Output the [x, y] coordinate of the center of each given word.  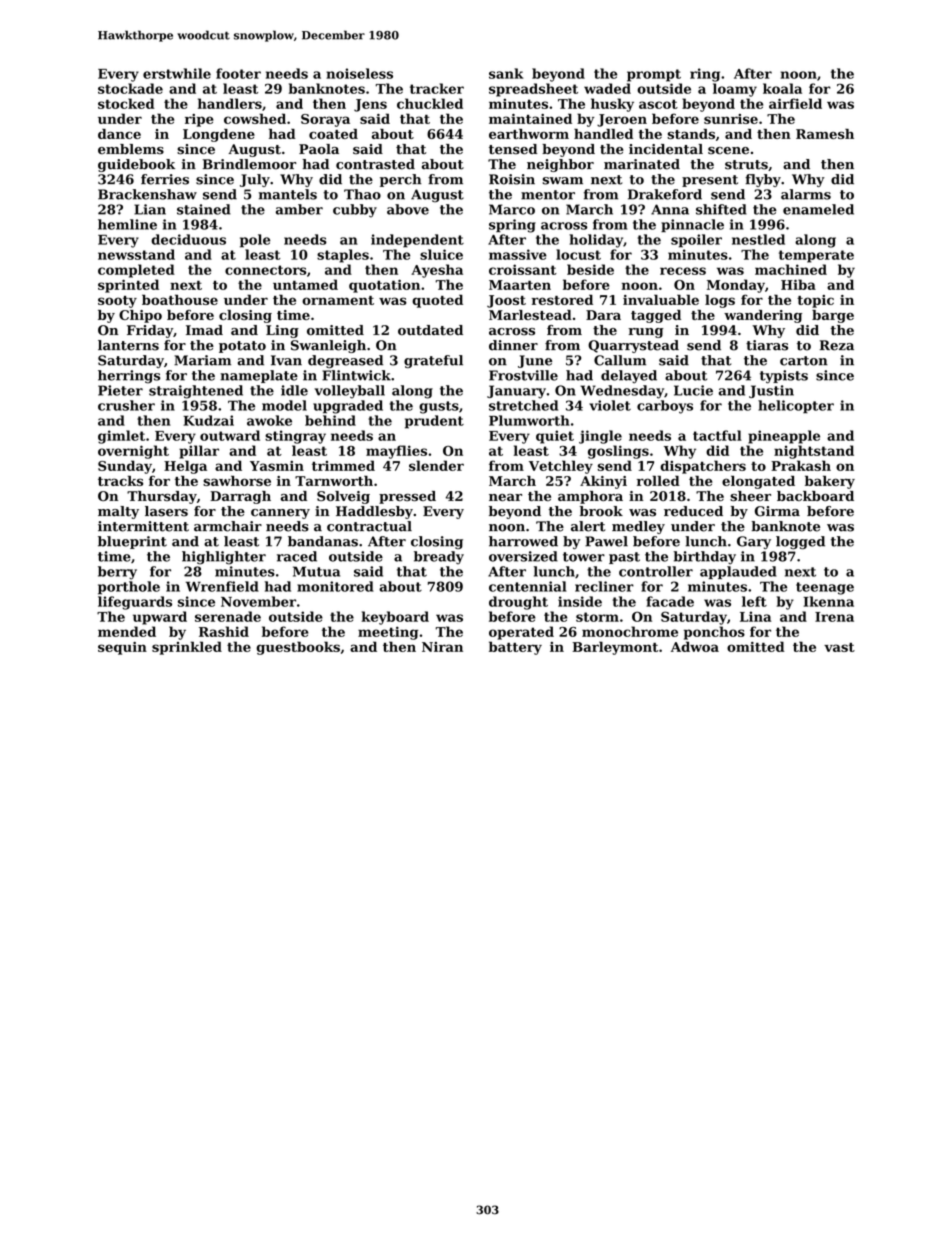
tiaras [767, 345]
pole [255, 241]
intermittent [143, 526]
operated [521, 633]
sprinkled [187, 648]
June [535, 361]
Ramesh [825, 134]
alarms [806, 194]
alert [588, 526]
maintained [530, 118]
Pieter [120, 390]
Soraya [325, 120]
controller [656, 571]
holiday [596, 241]
